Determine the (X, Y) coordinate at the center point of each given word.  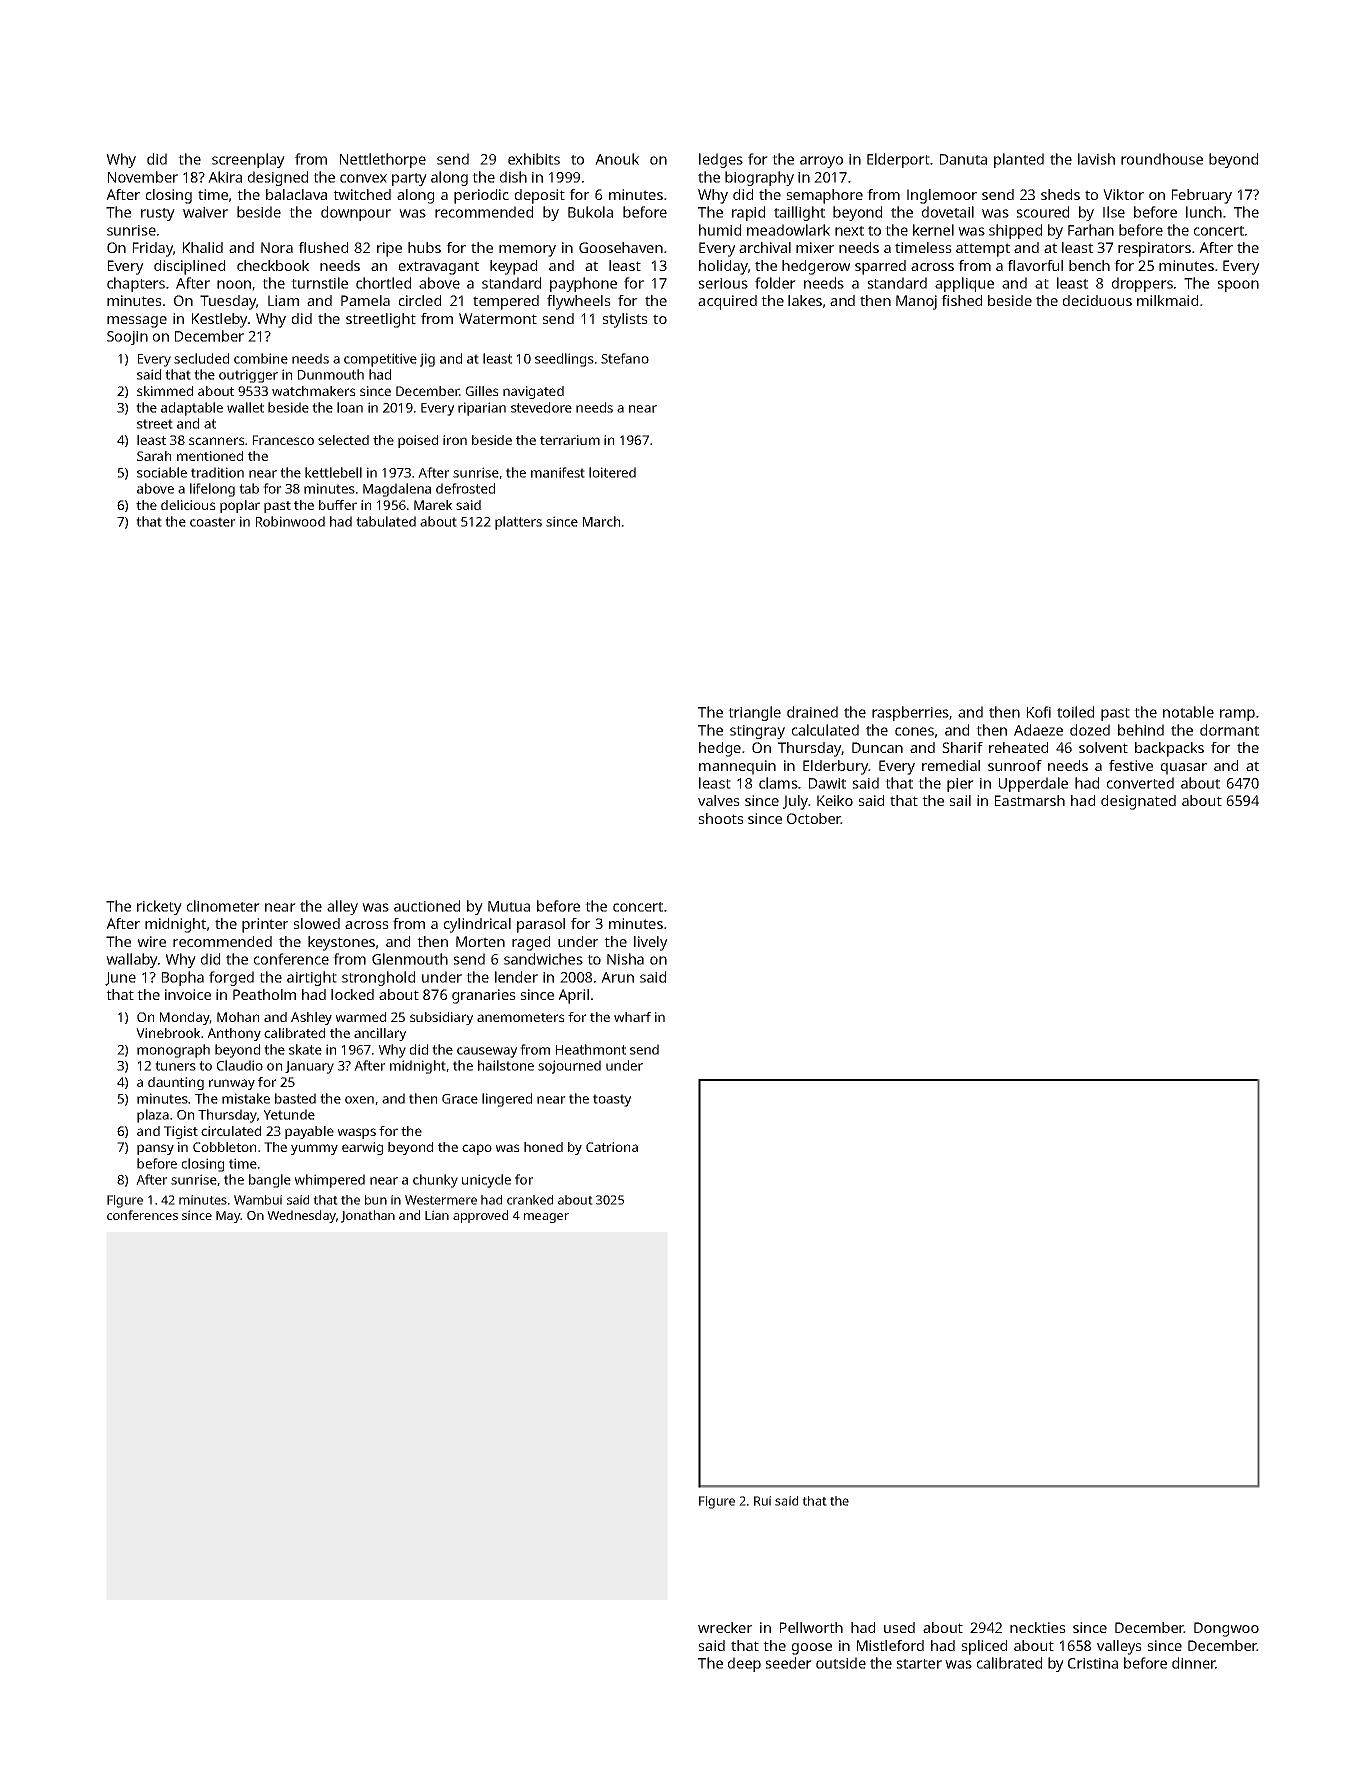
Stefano (625, 358)
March (601, 521)
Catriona (612, 1147)
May (228, 1217)
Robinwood (290, 521)
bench (1089, 265)
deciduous (1097, 300)
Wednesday (301, 1216)
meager (546, 1218)
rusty (158, 214)
